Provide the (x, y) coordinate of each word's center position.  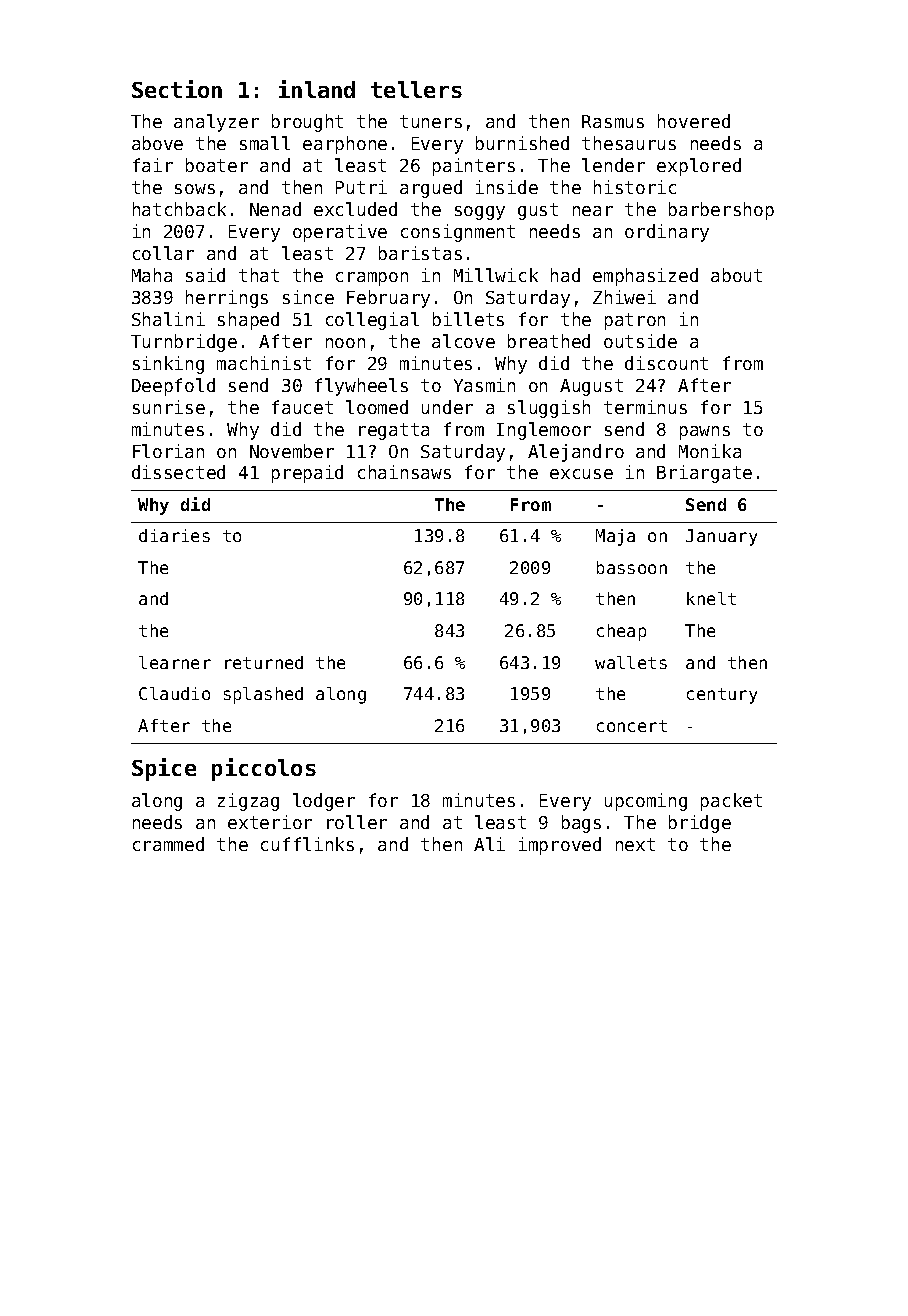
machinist (264, 363)
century (722, 696)
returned (264, 662)
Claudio (174, 693)
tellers (416, 89)
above (157, 143)
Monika (710, 451)
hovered (694, 121)
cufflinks (307, 844)
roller (357, 822)
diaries (174, 535)
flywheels (361, 387)
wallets (631, 662)
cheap (621, 632)
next (635, 844)
